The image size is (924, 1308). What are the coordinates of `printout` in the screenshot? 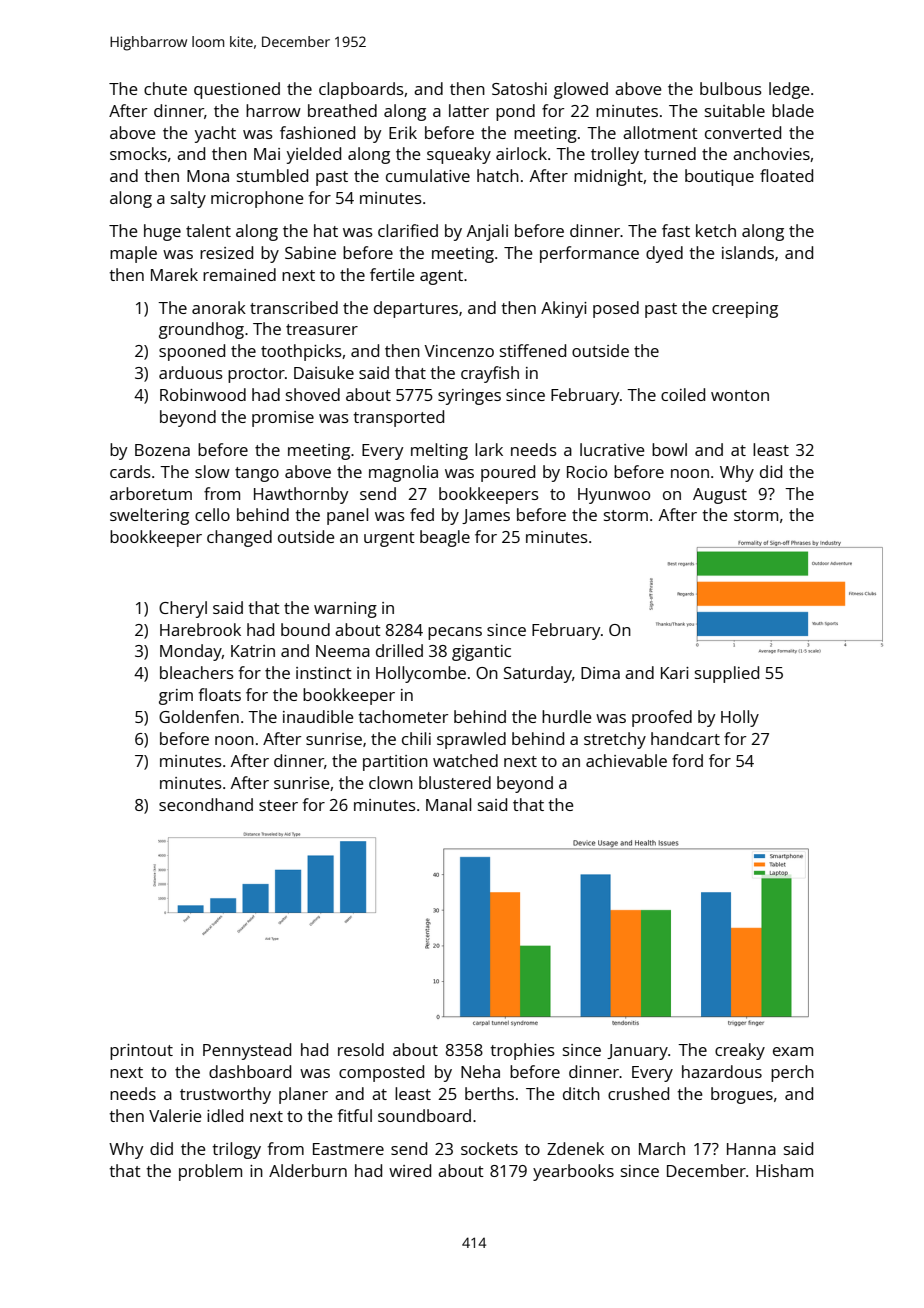 It's located at (141, 1052).
